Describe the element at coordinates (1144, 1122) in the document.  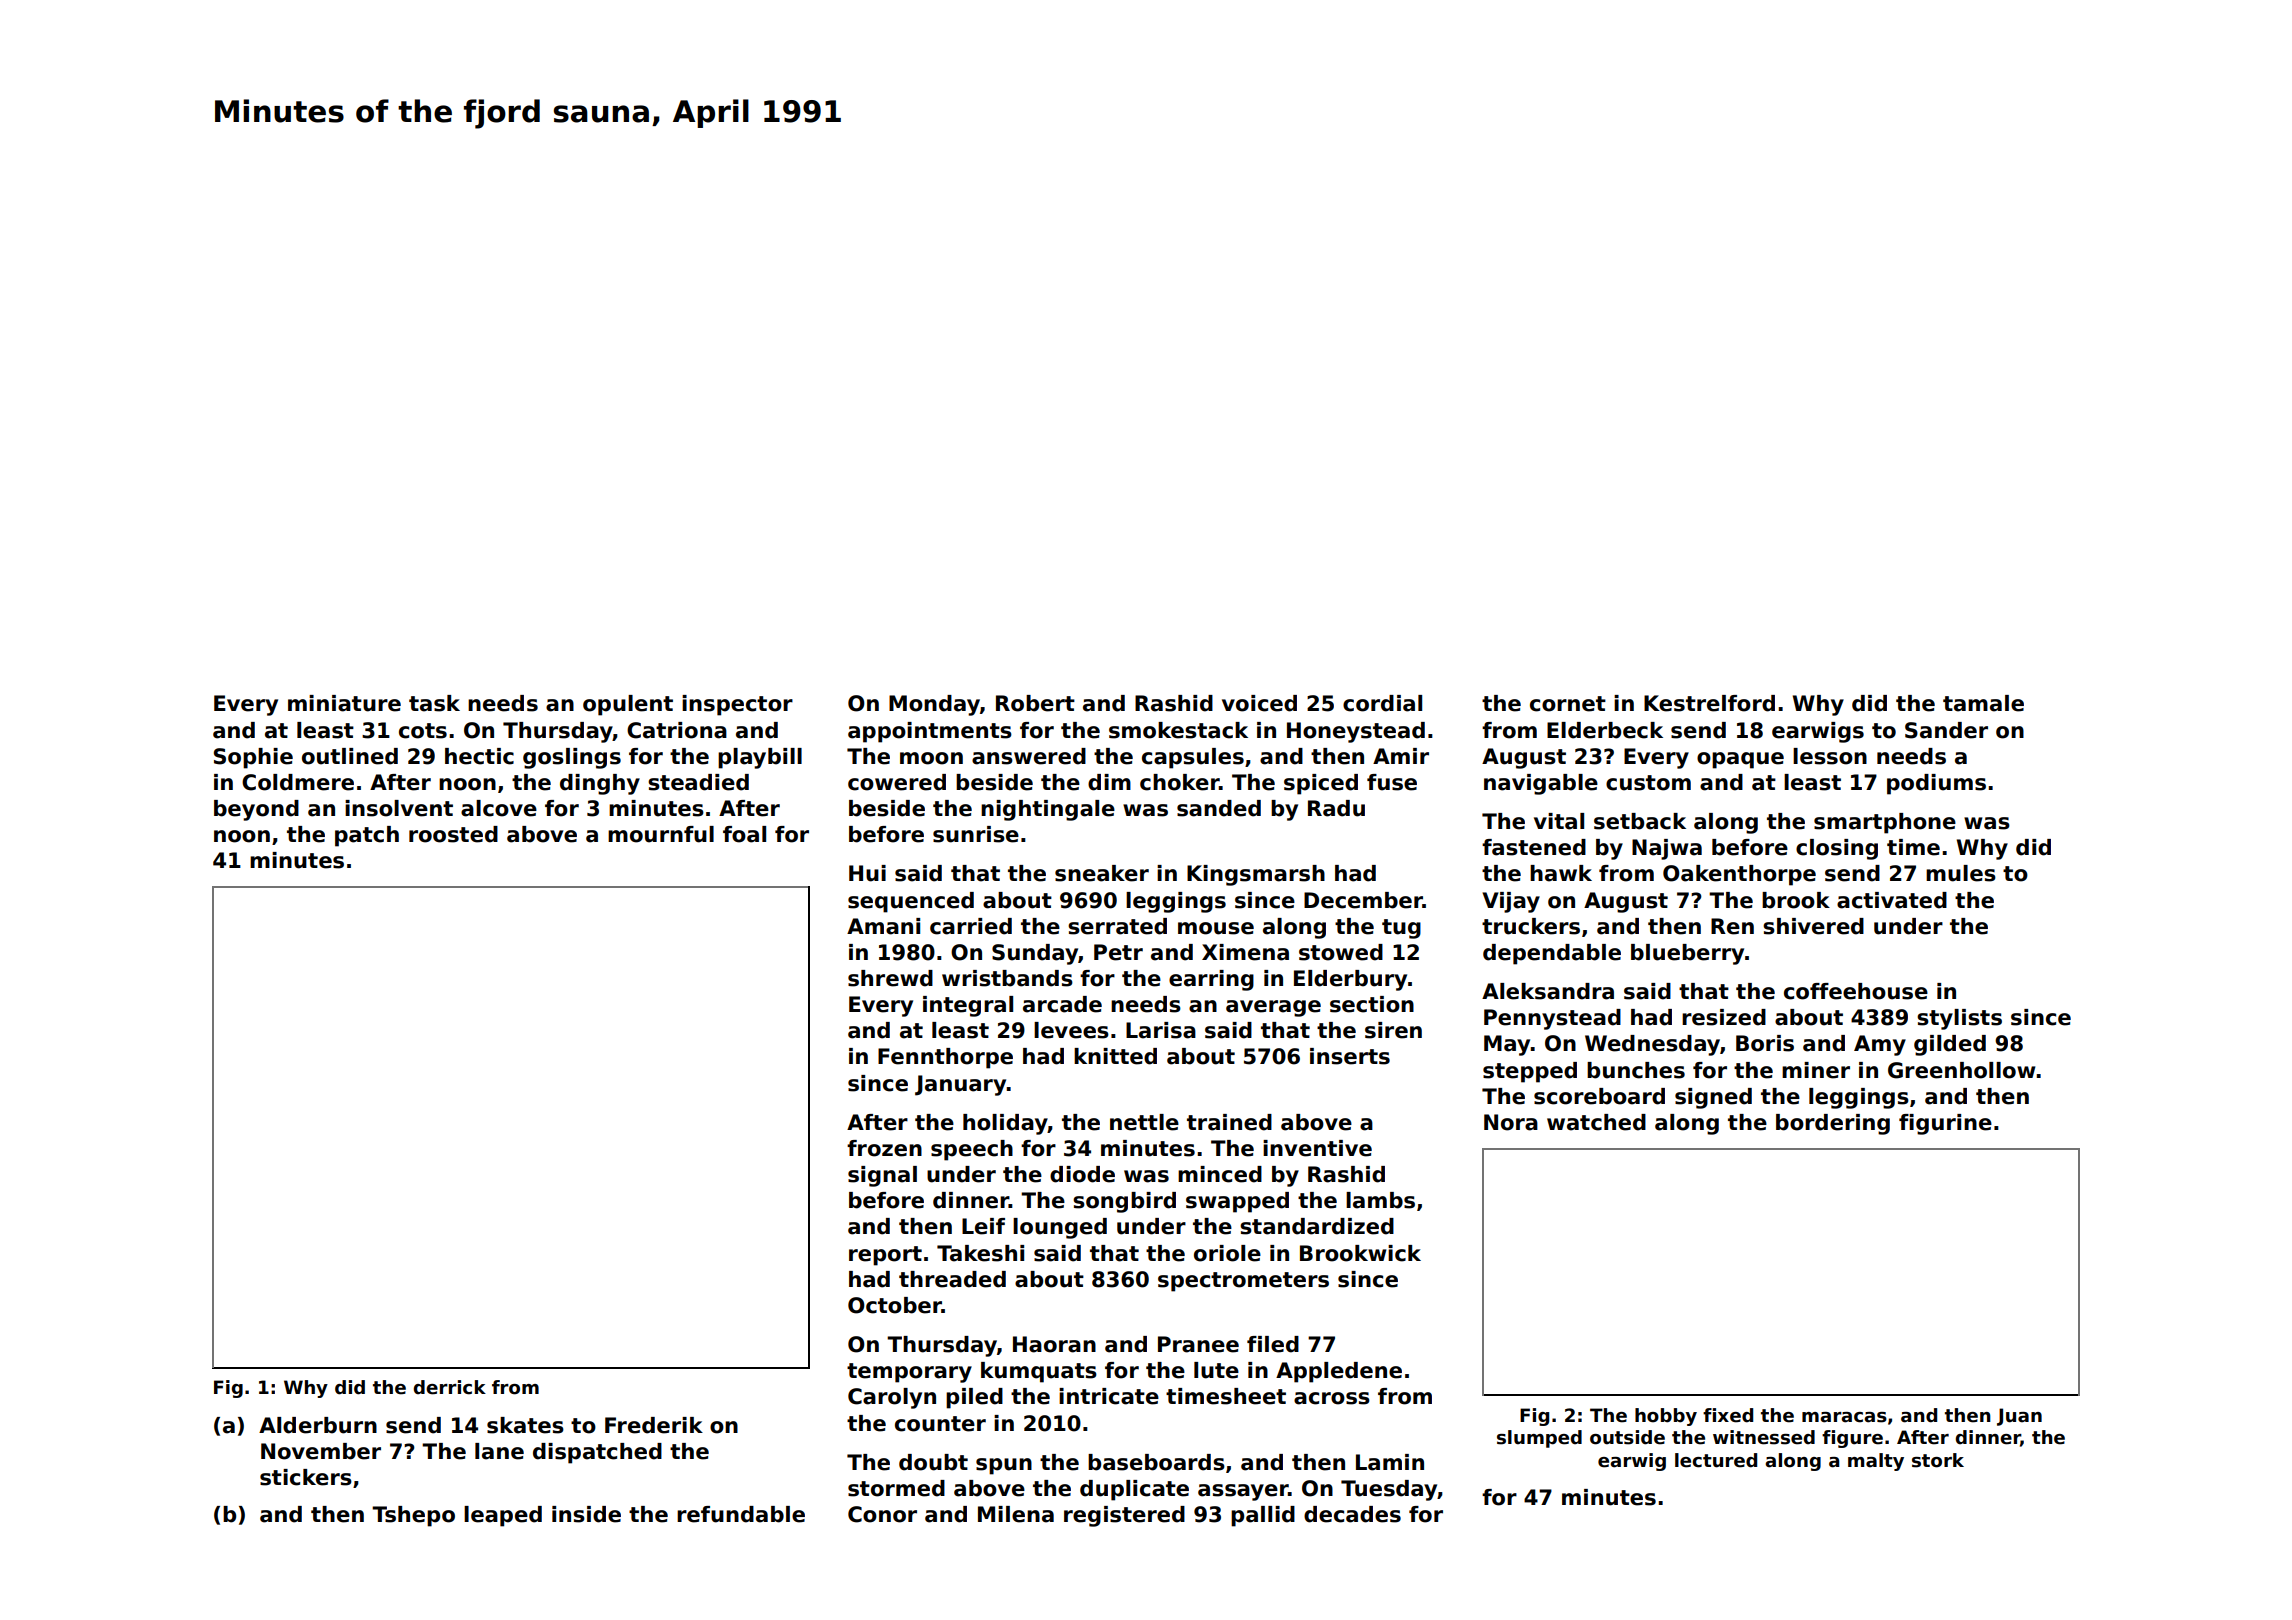
I see `nettle` at that location.
